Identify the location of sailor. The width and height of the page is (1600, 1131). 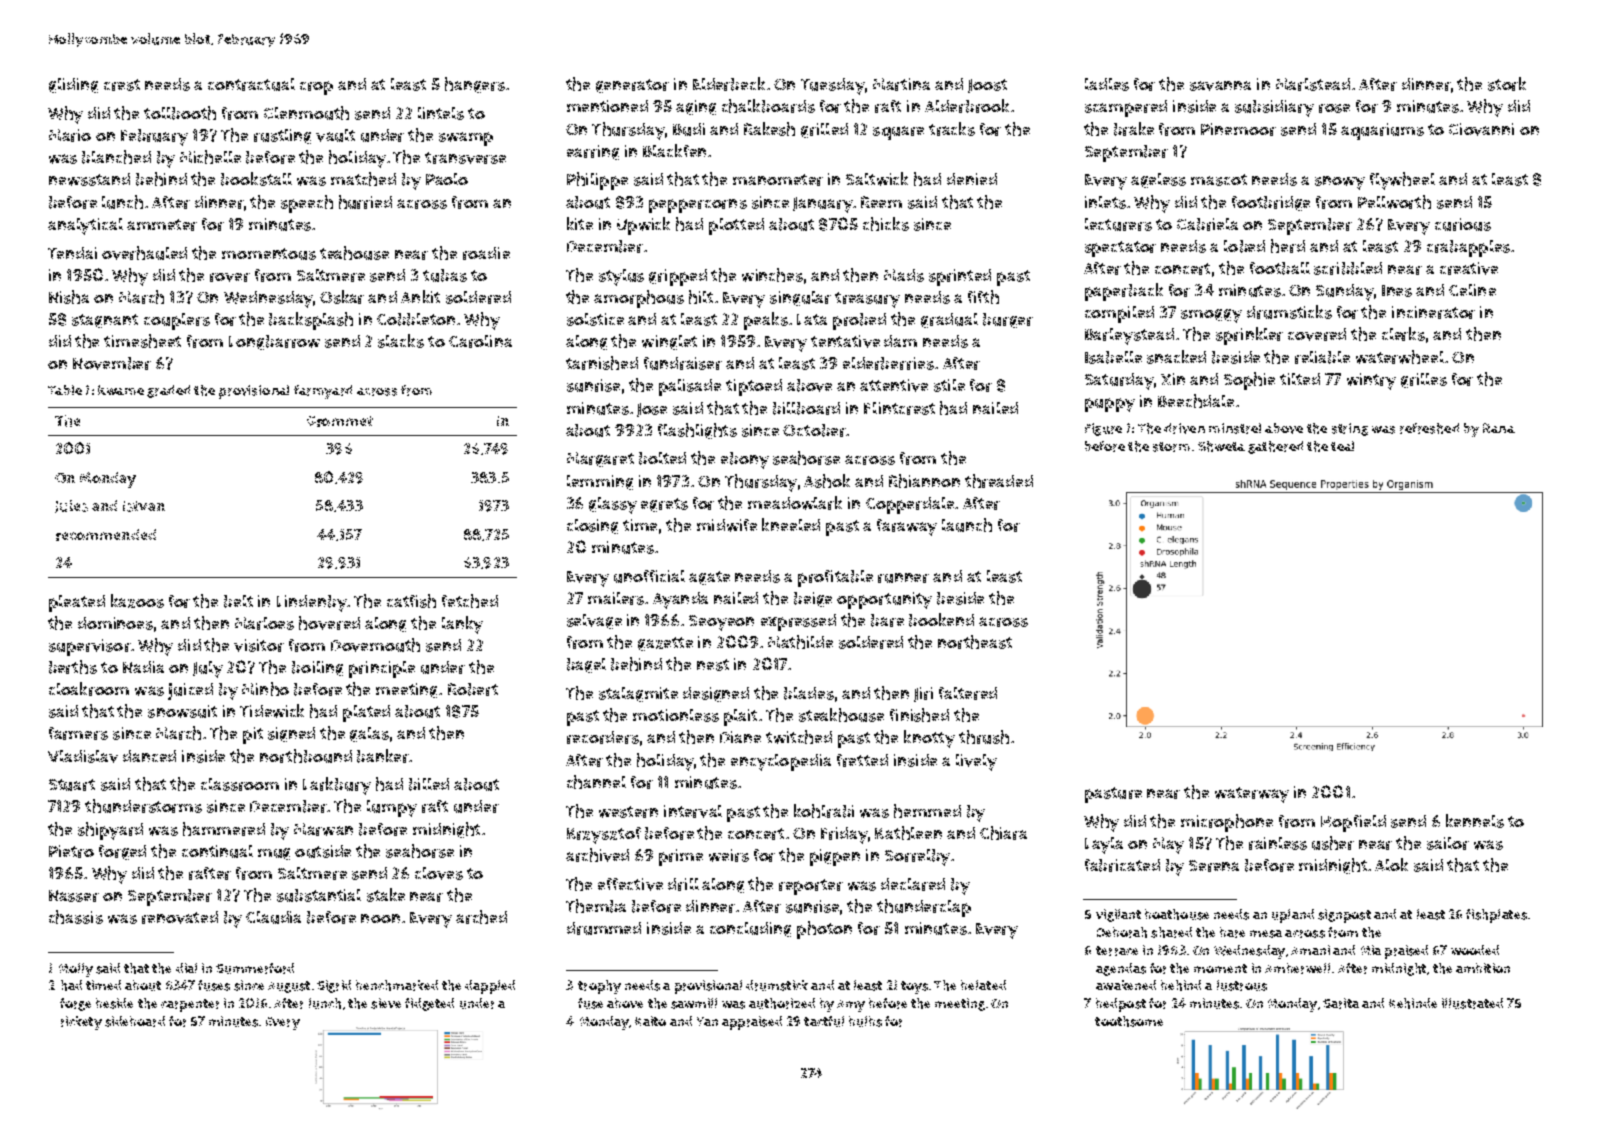
(1448, 843).
